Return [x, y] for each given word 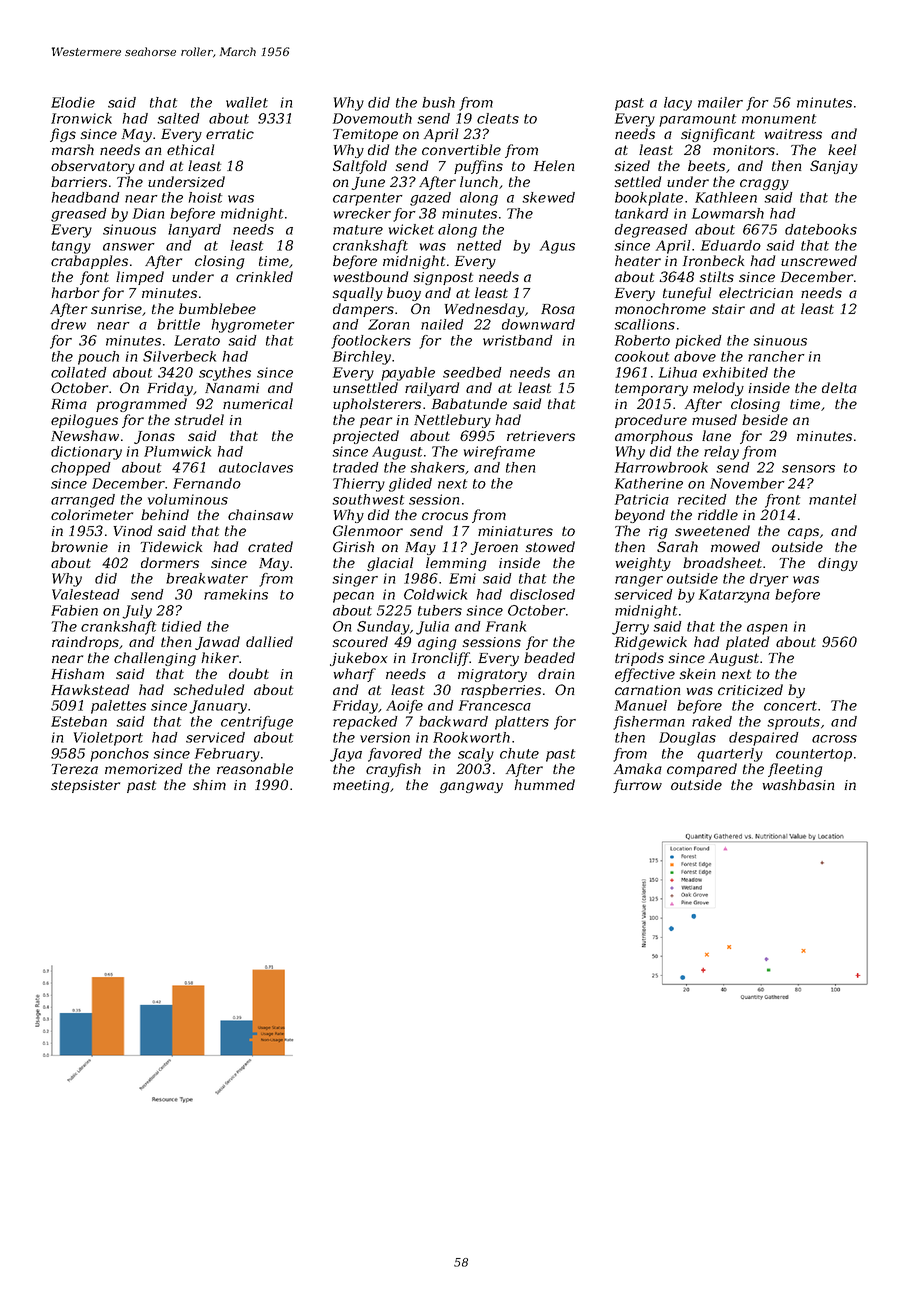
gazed [430, 199]
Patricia [642, 499]
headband [86, 197]
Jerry [630, 628]
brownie [79, 546]
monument [779, 119]
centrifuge [257, 723]
